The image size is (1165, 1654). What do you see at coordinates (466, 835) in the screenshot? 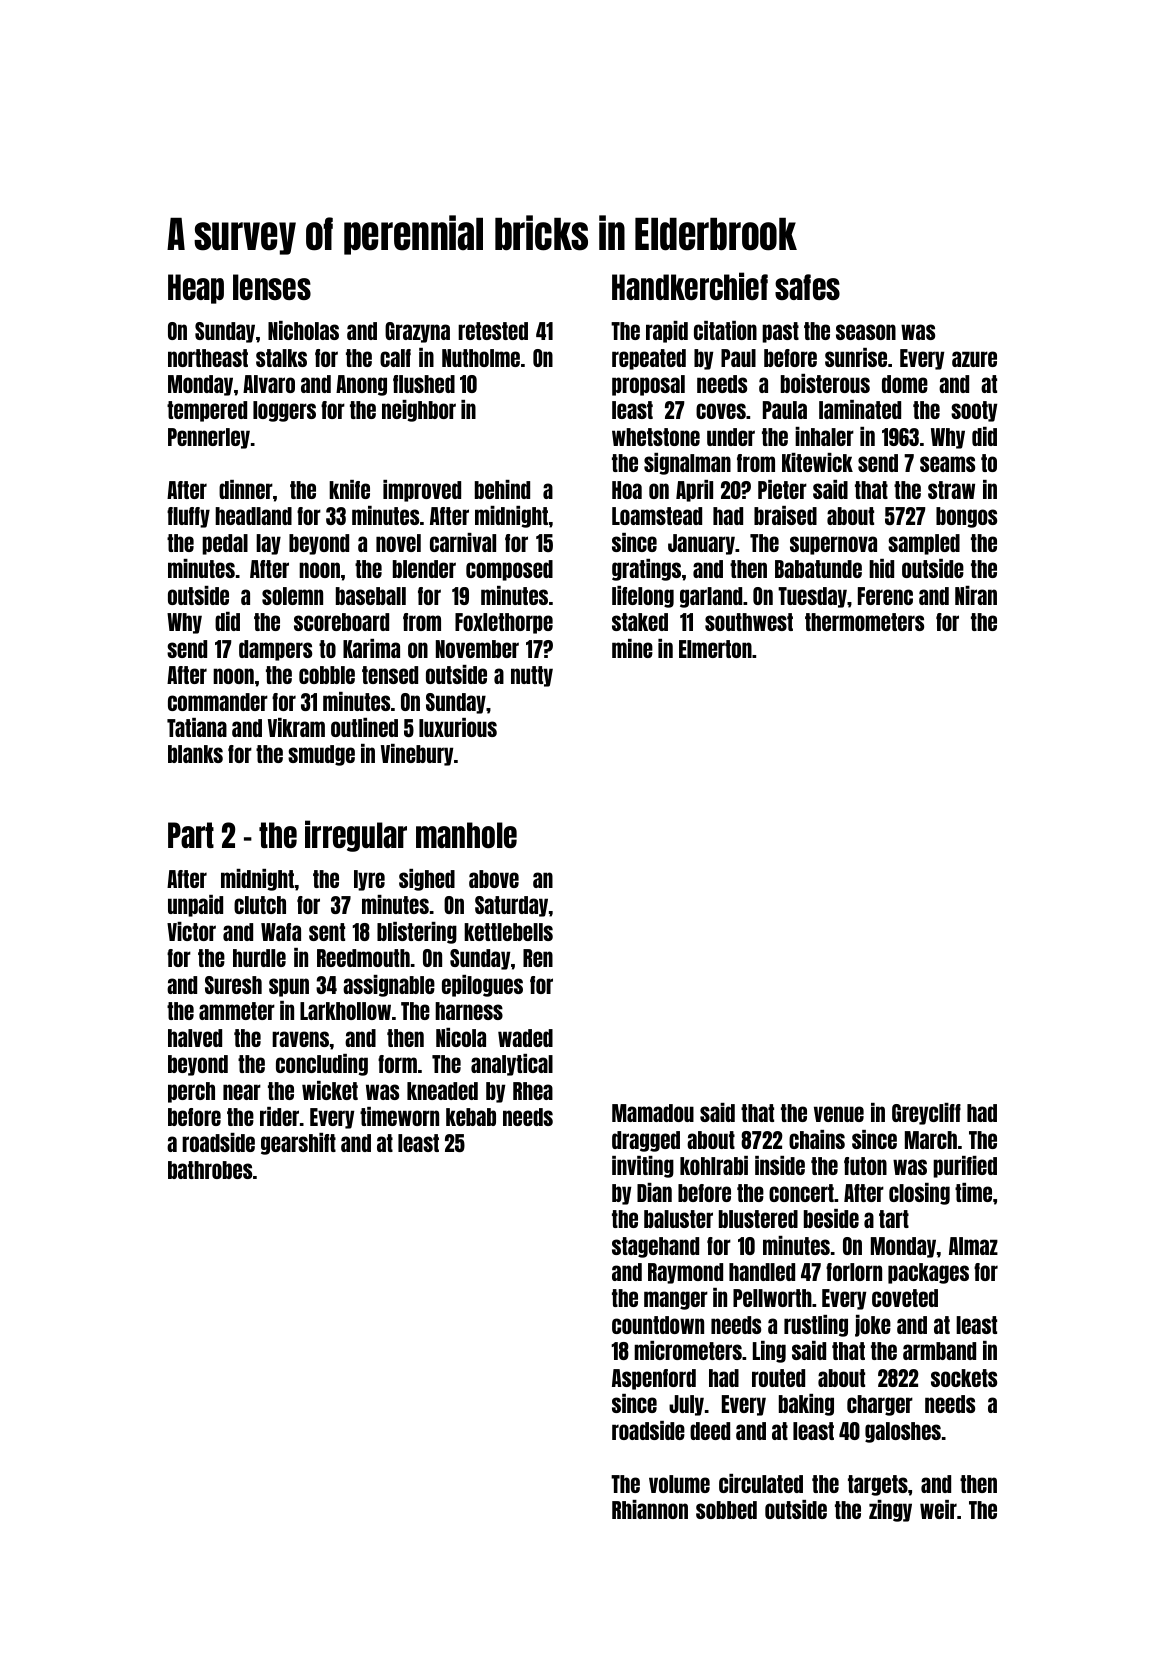
I see `manhole` at bounding box center [466, 835].
